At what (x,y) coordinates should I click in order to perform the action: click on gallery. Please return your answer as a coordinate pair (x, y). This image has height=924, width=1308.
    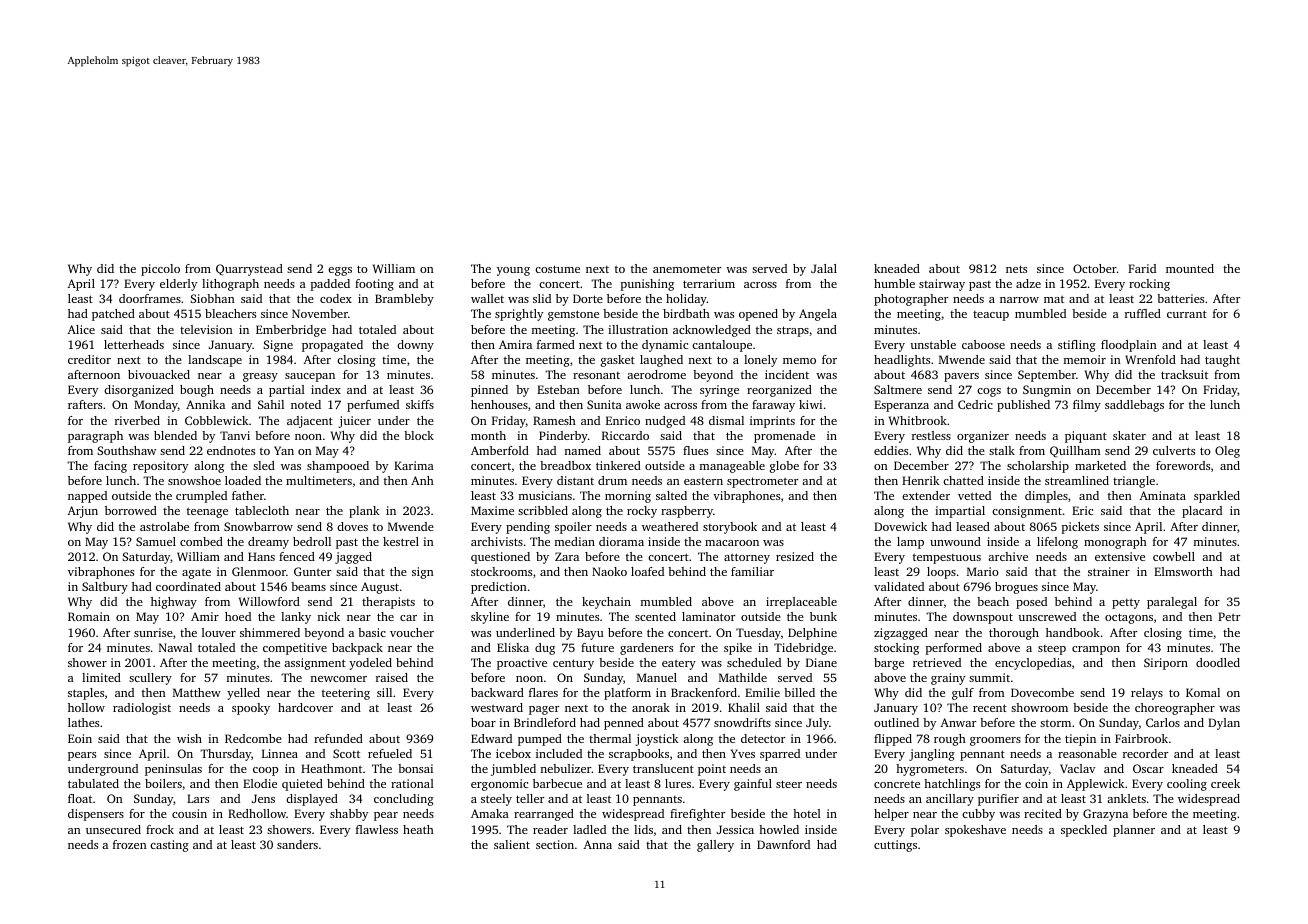
    Looking at the image, I should click on (715, 846).
